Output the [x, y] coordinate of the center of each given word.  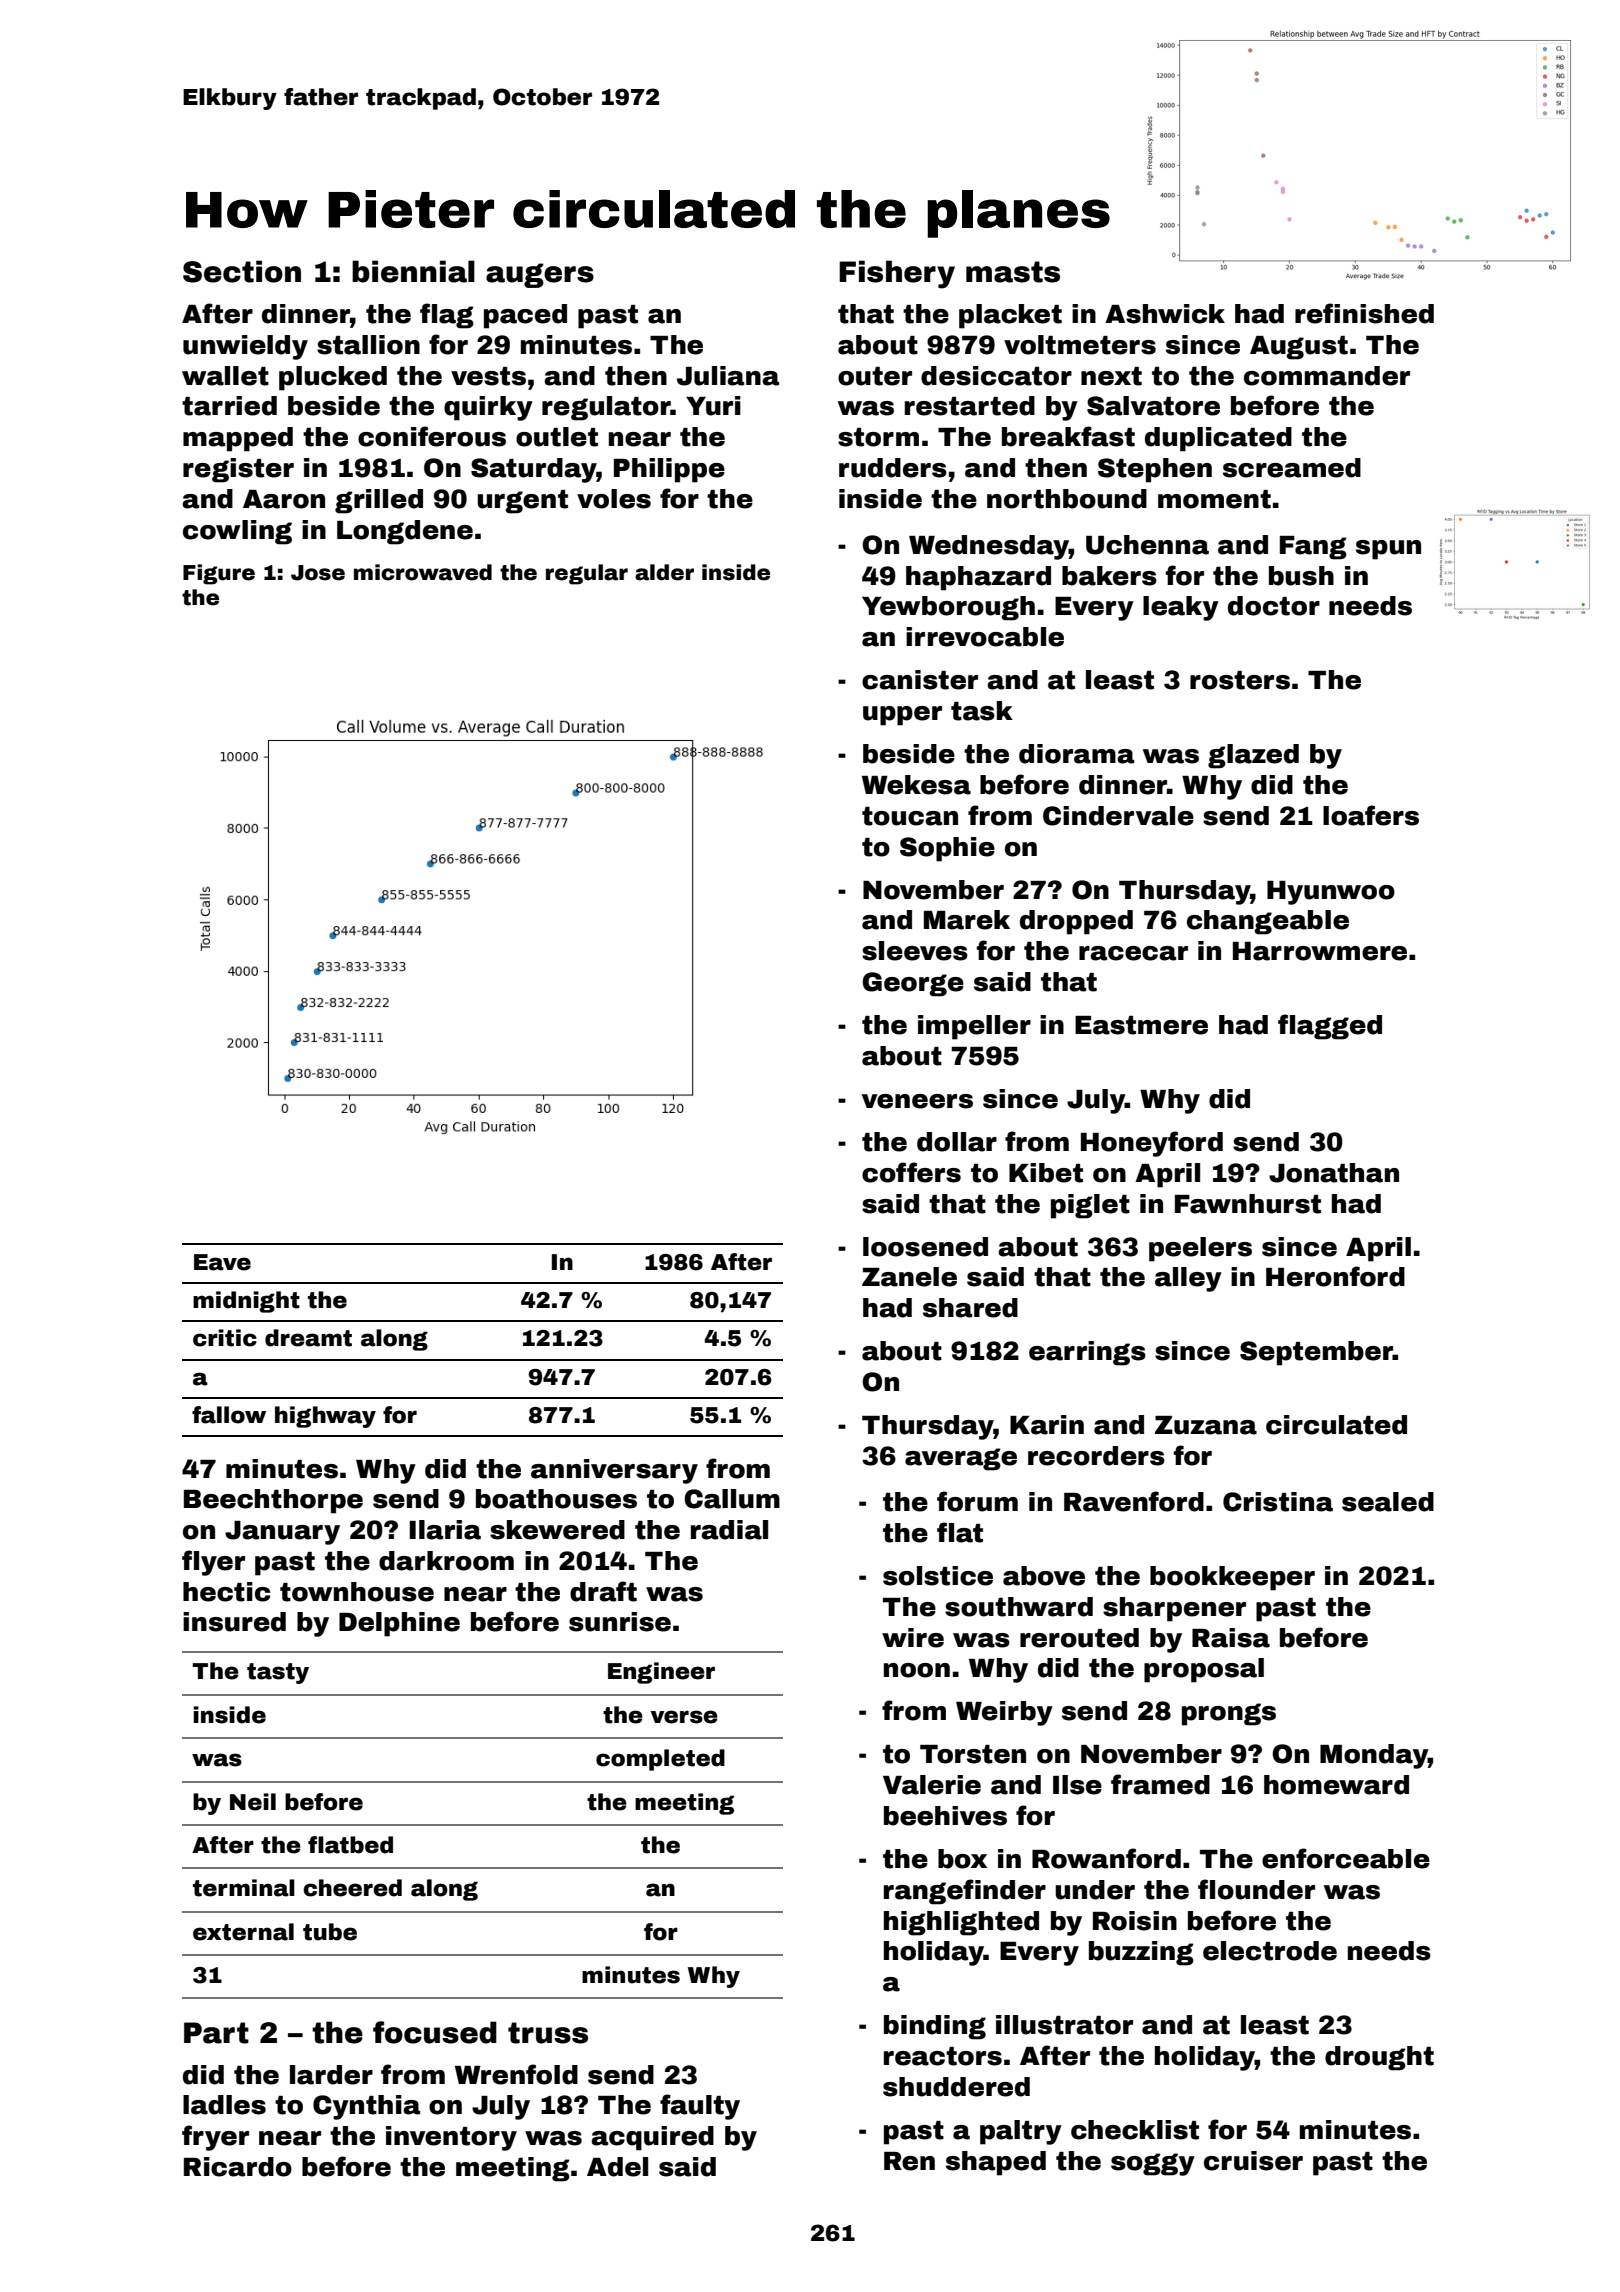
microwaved [423, 572]
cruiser [1253, 2161]
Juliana [728, 376]
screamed [1292, 468]
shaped [996, 2163]
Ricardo [238, 2167]
